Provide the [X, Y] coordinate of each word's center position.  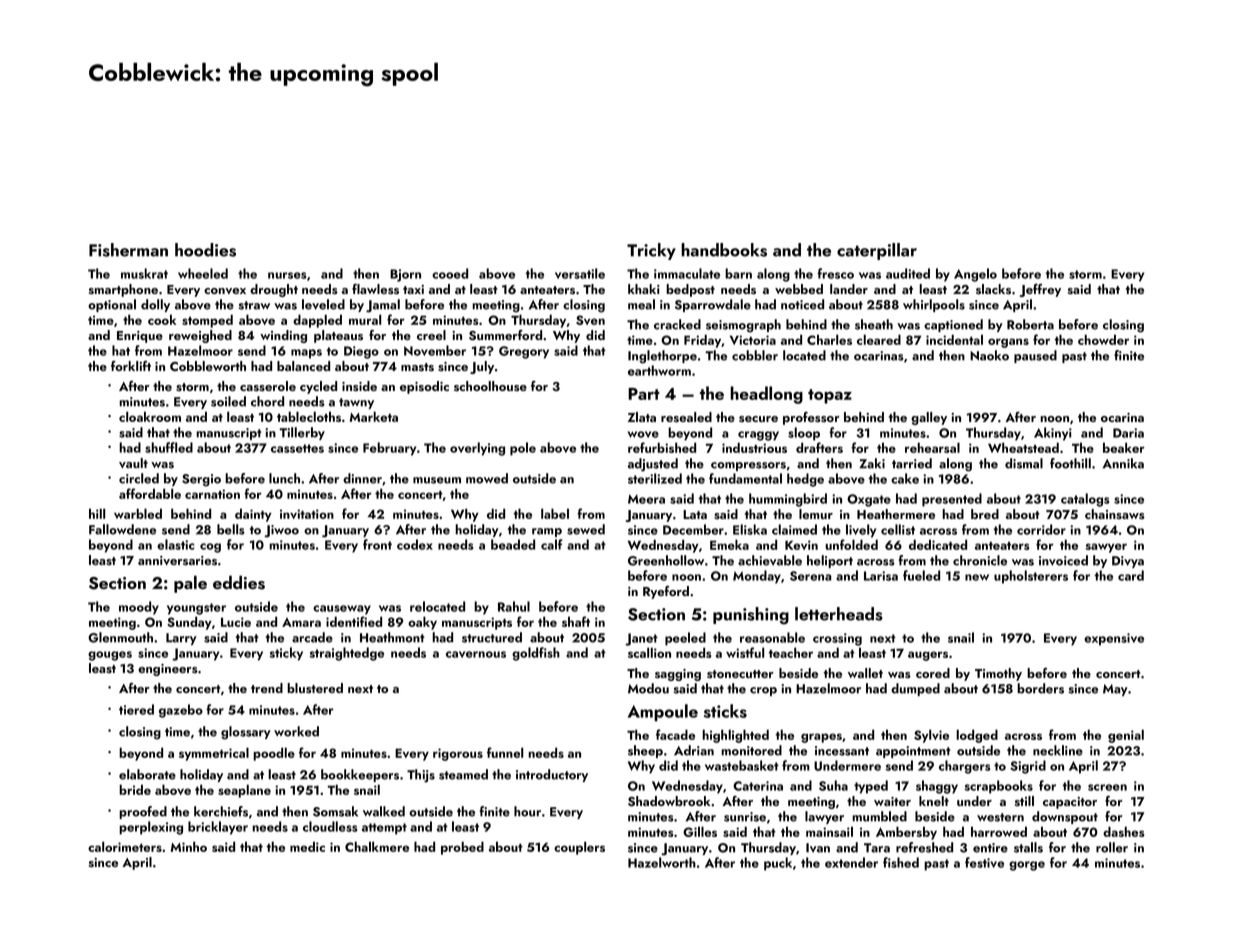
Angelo [975, 275]
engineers [167, 670]
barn [738, 273]
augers [928, 656]
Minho [189, 846]
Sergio [201, 480]
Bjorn [405, 275]
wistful [745, 652]
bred [985, 514]
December [693, 529]
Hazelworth [662, 862]
